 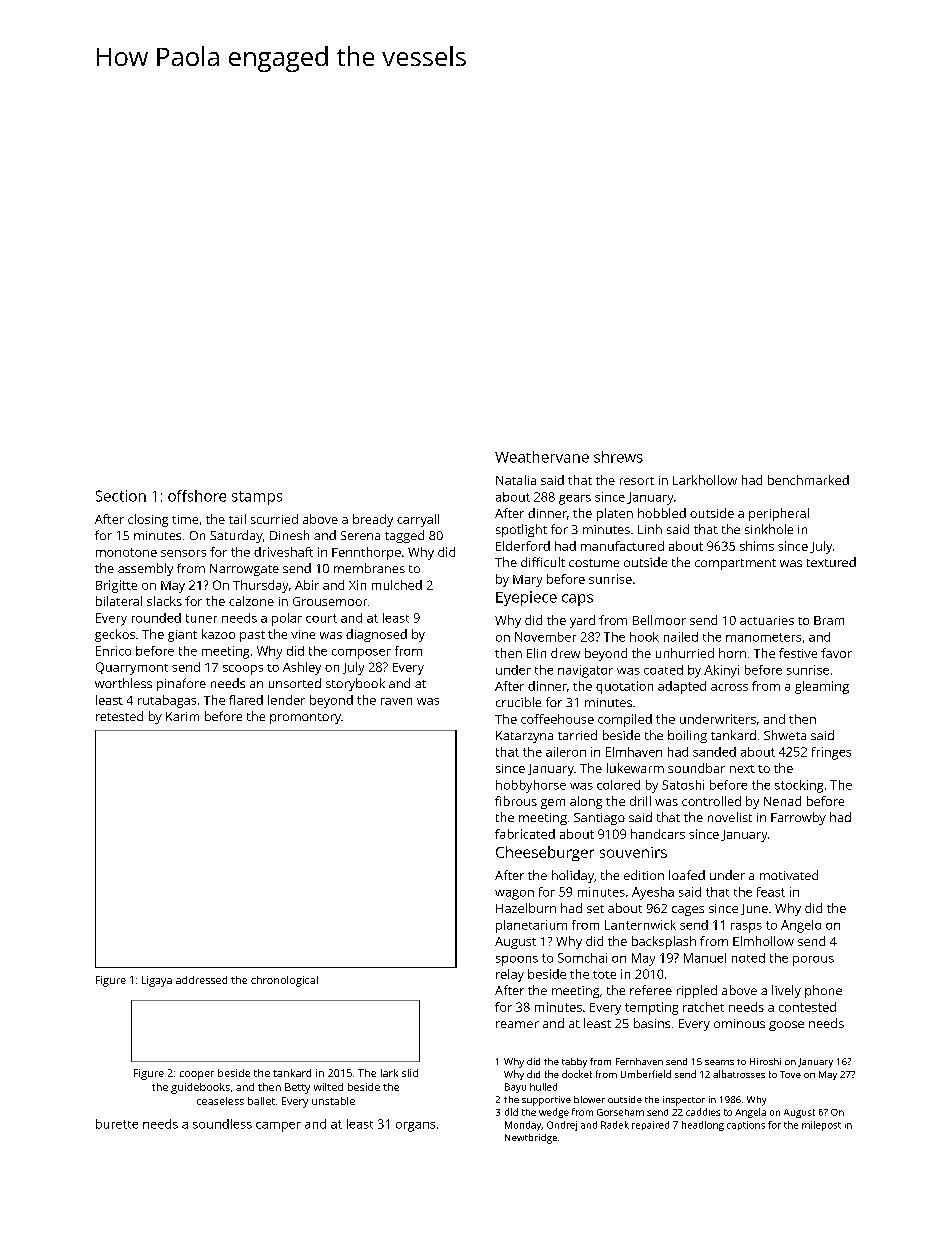 What do you see at coordinates (542, 457) in the screenshot?
I see `Weathervane` at bounding box center [542, 457].
